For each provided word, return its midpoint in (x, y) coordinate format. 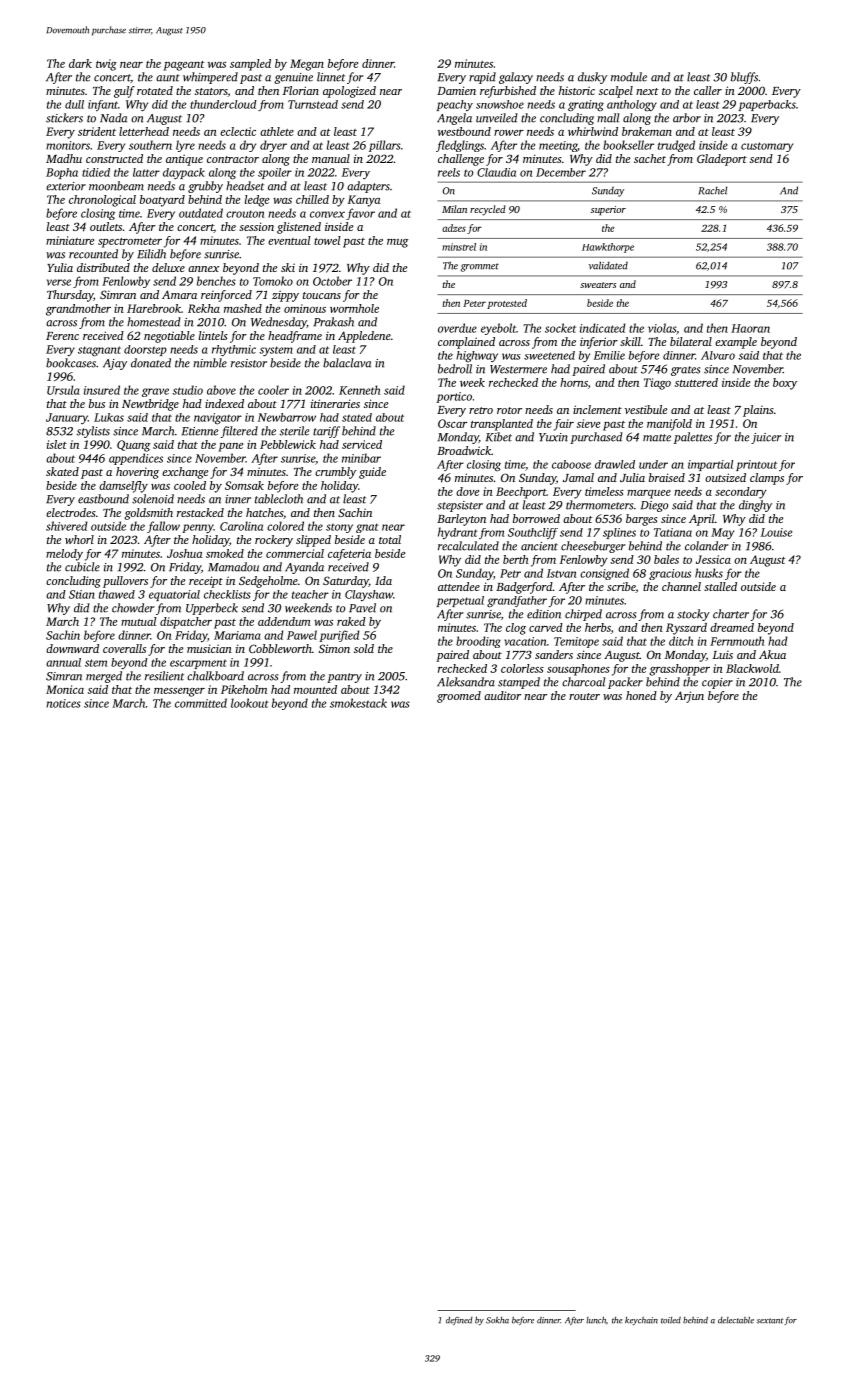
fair (564, 425)
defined (459, 1321)
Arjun (689, 697)
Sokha (497, 1320)
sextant (770, 1321)
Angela (454, 119)
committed (201, 703)
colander (706, 546)
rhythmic (234, 350)
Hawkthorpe (608, 248)
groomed (459, 697)
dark (80, 63)
